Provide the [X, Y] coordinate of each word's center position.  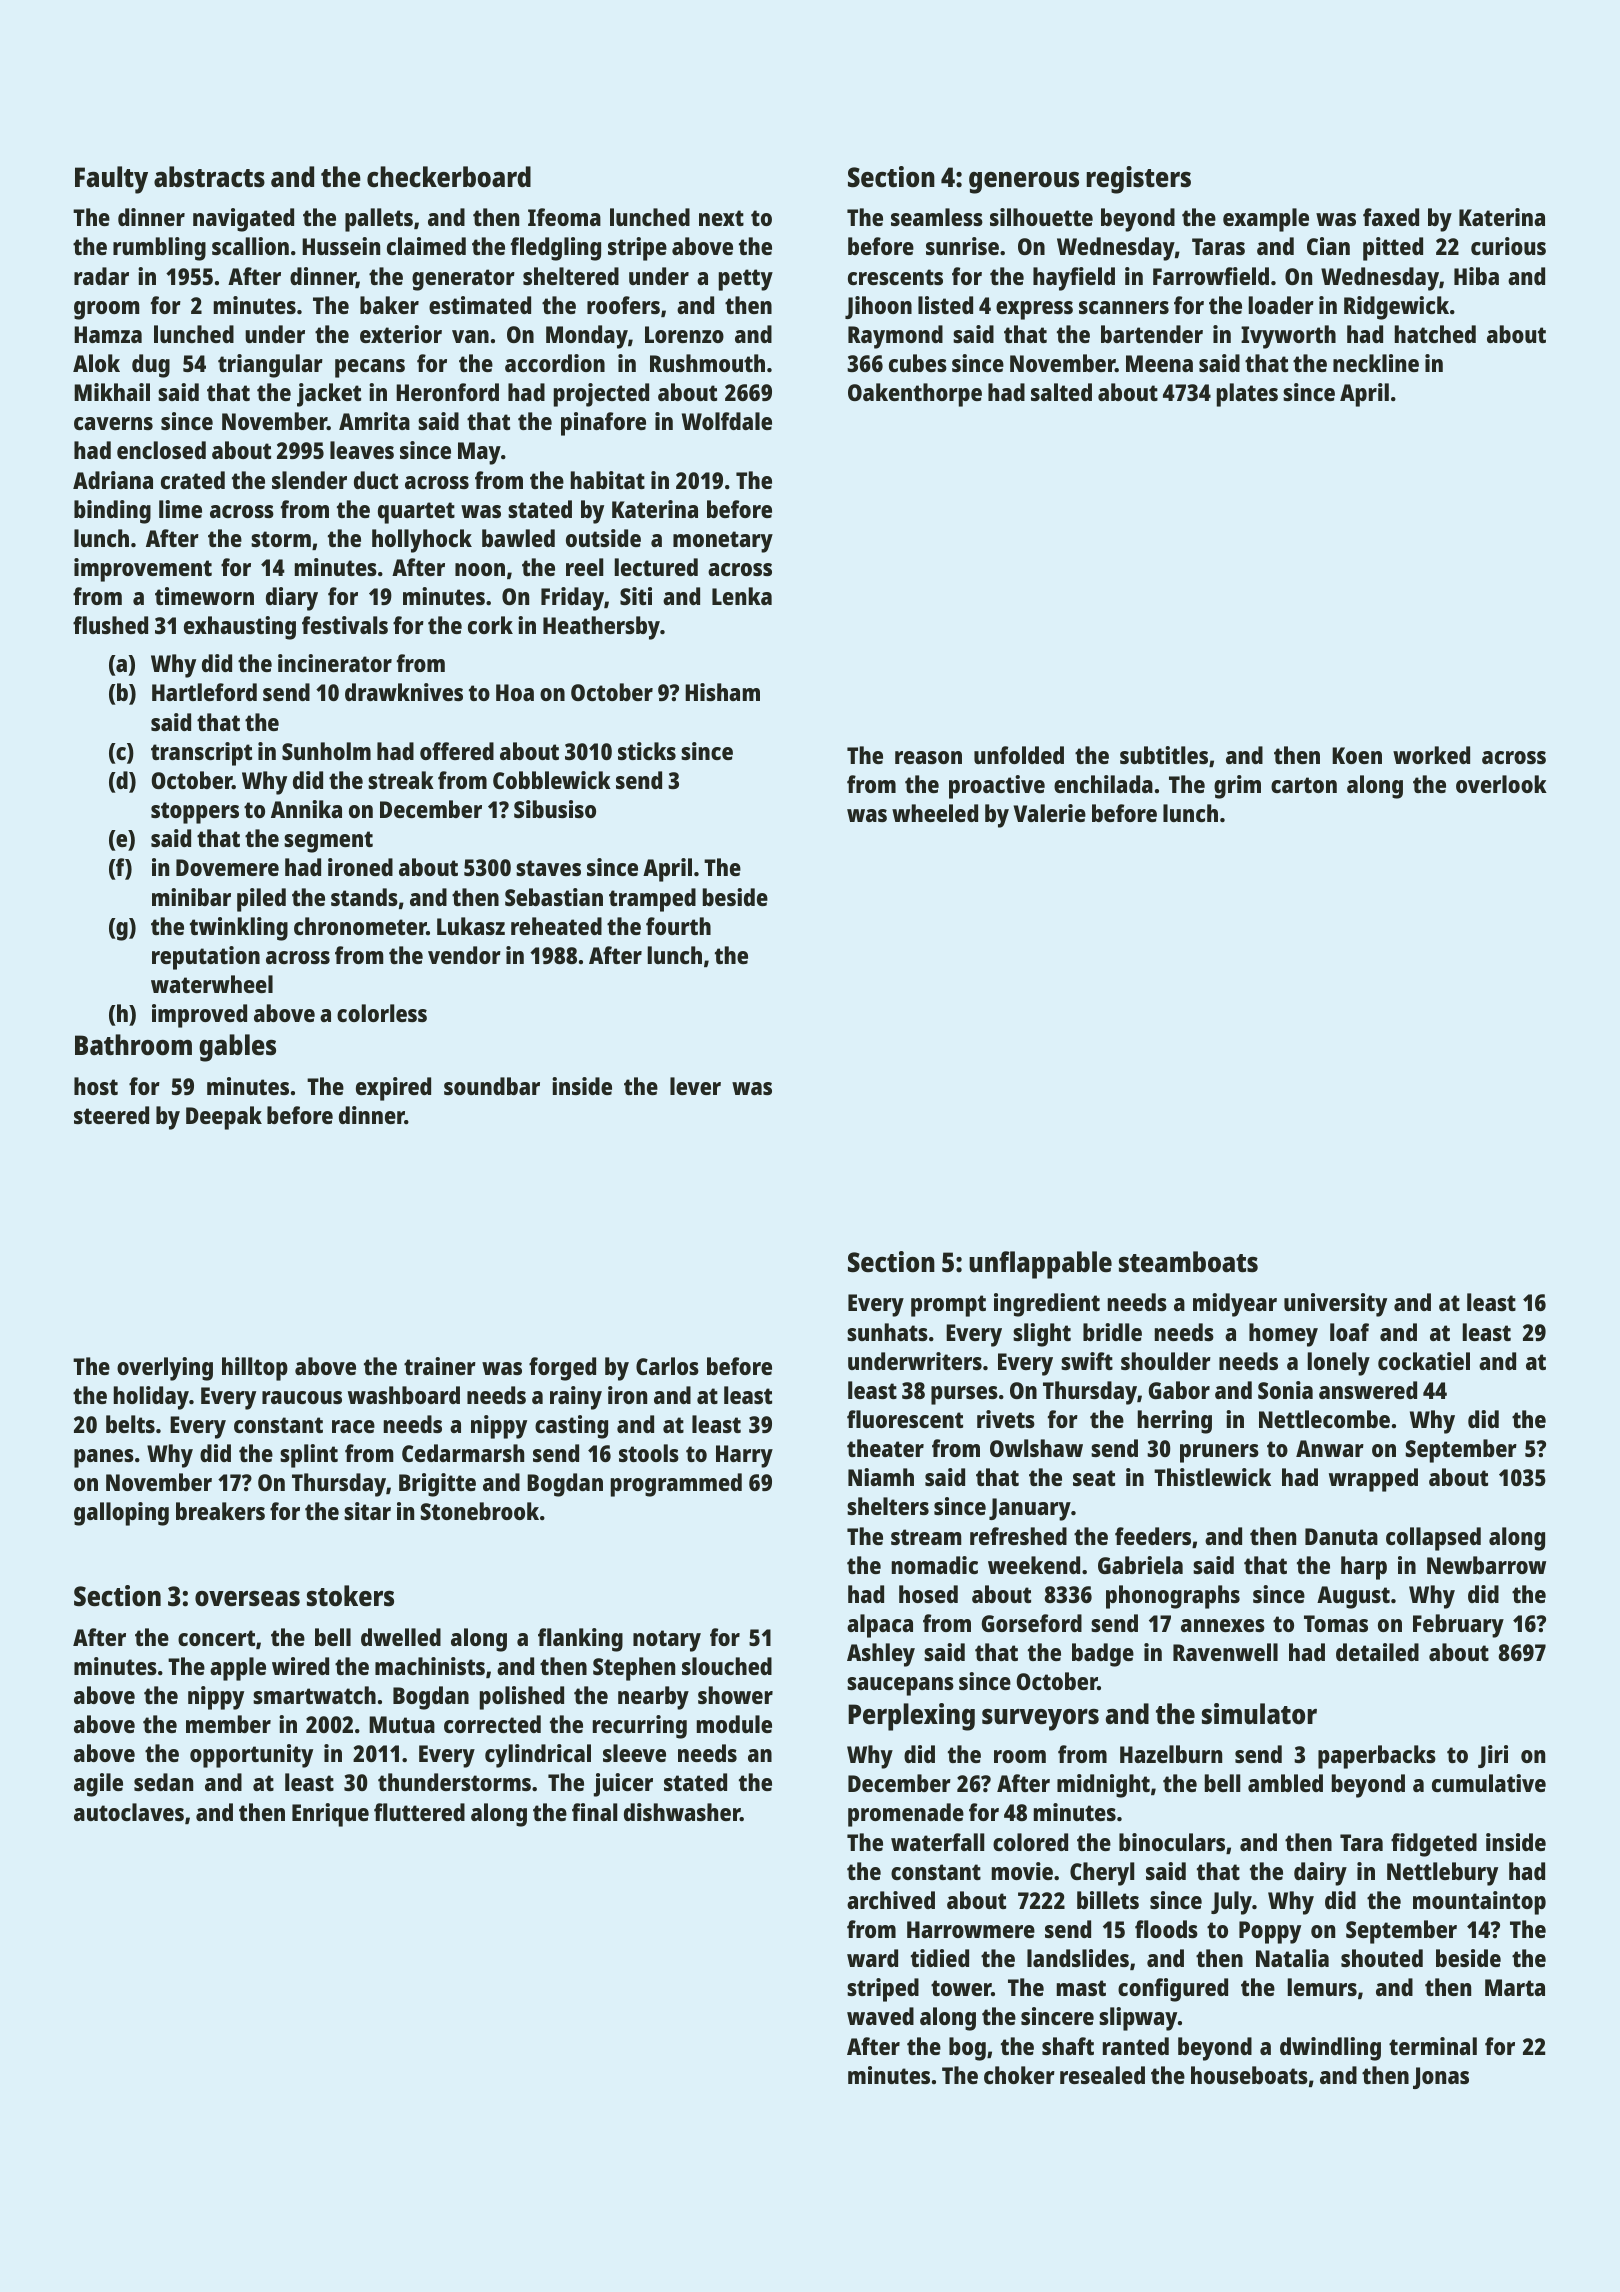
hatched [1435, 334]
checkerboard [449, 177]
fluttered [419, 1812]
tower [961, 1988]
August [1353, 1597]
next [721, 218]
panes [104, 1458]
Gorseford [1032, 1623]
